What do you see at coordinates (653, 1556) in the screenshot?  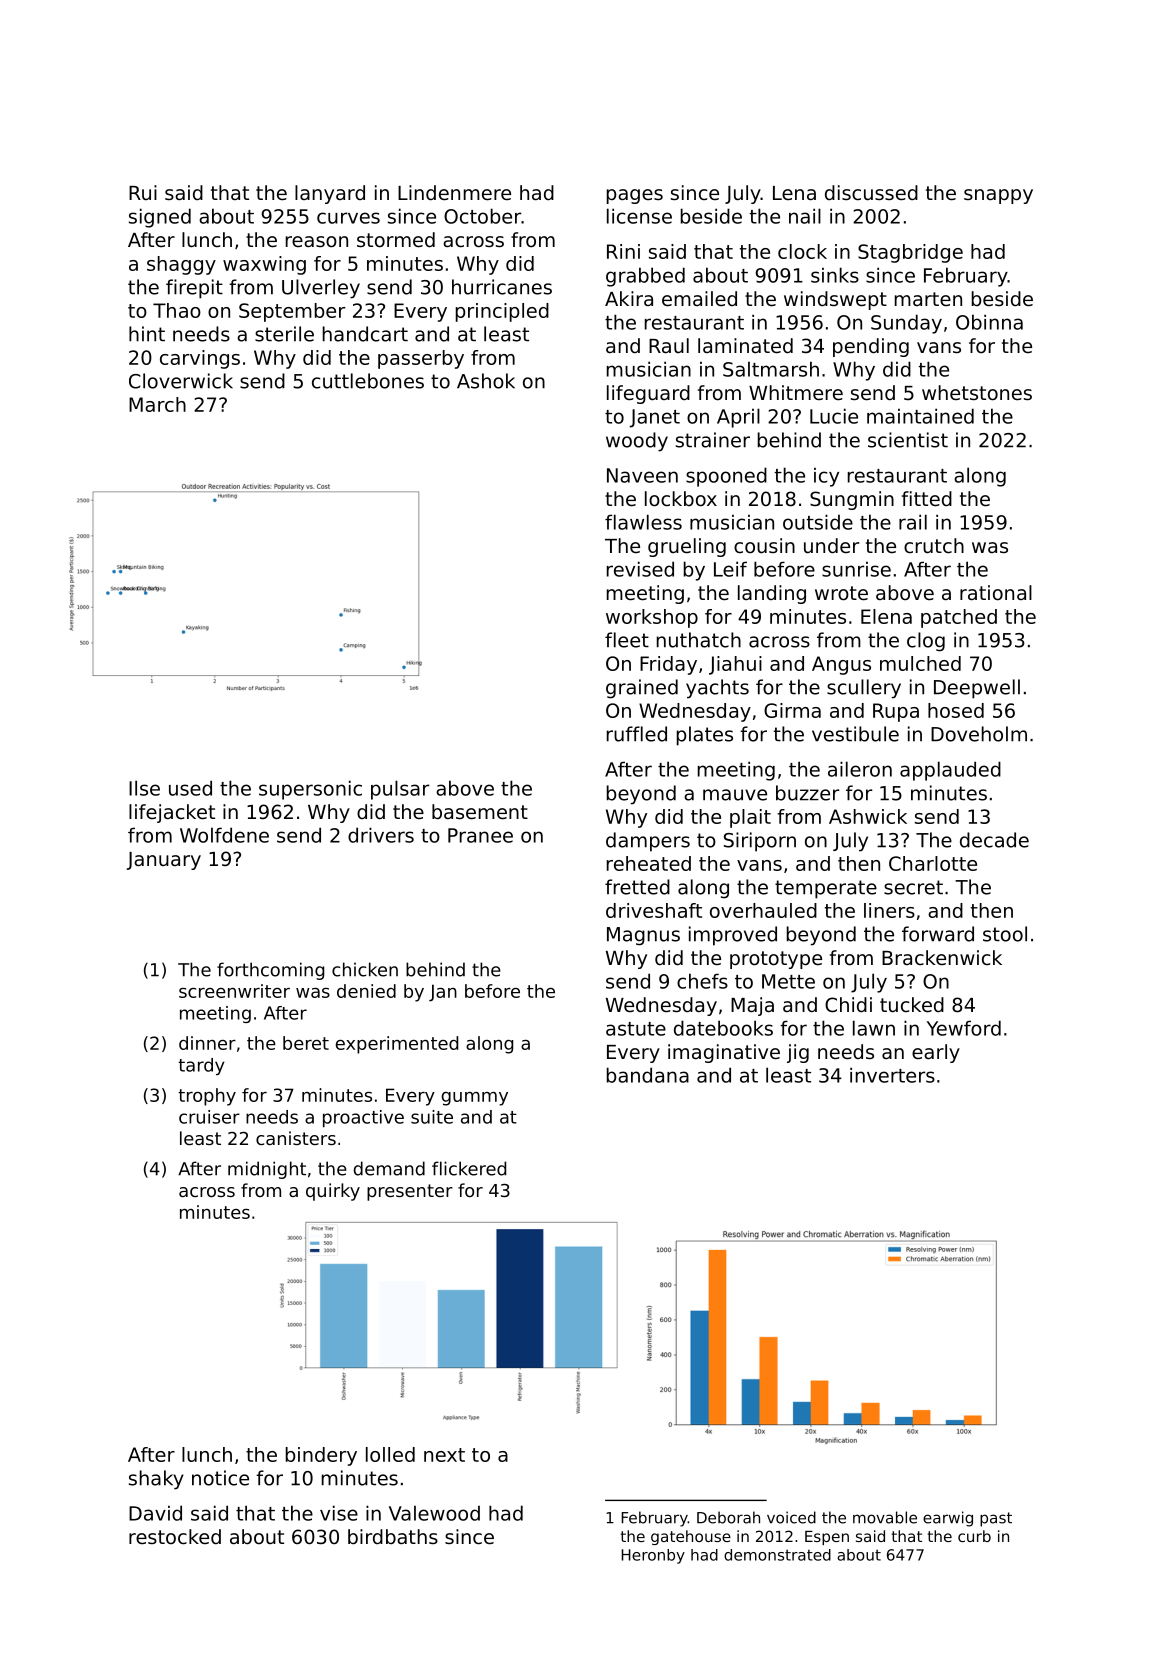 I see `Heronby` at bounding box center [653, 1556].
